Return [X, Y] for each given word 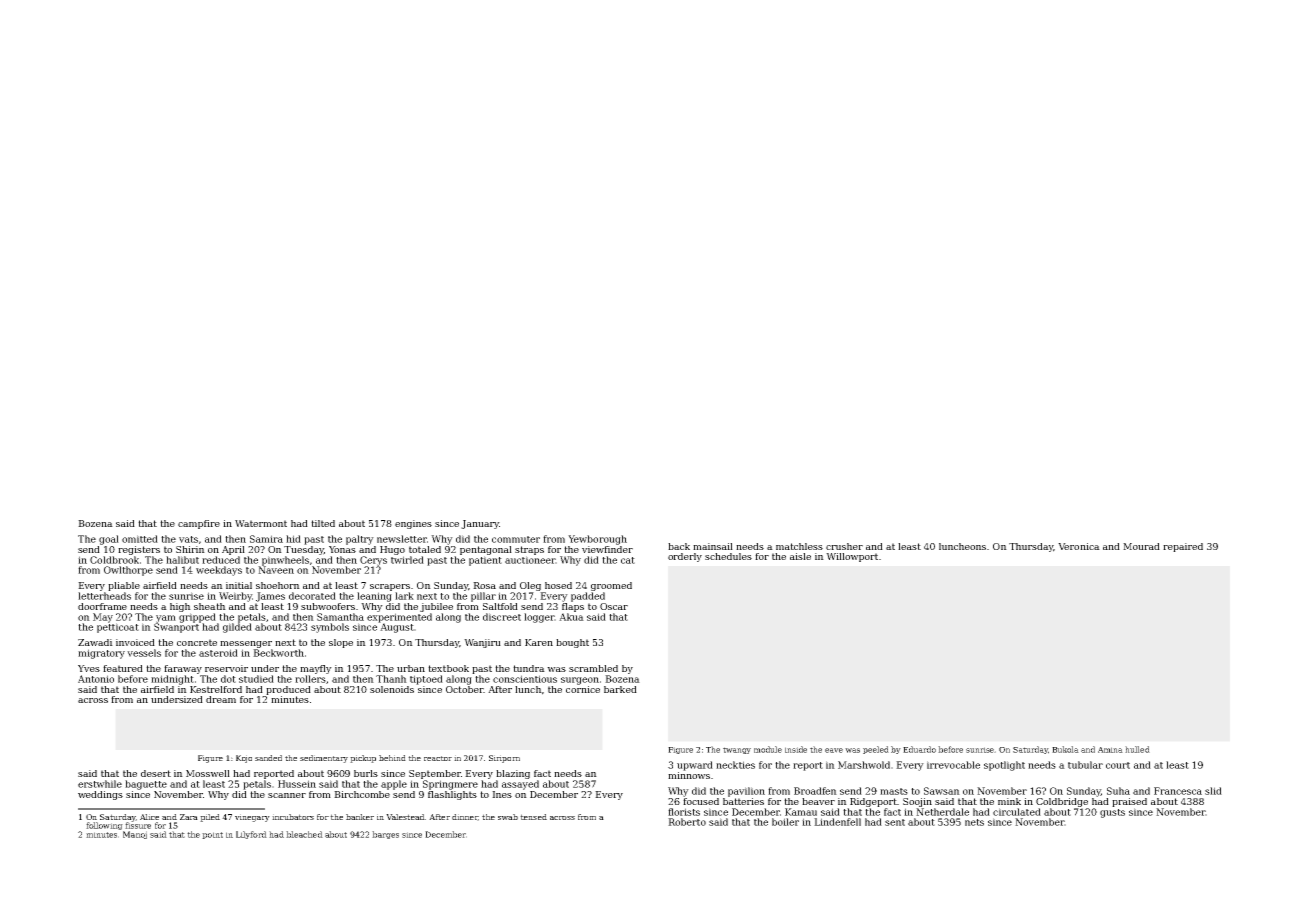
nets [974, 822]
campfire [199, 524]
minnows [689, 775]
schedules [728, 556]
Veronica [1079, 546]
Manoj [135, 835]
